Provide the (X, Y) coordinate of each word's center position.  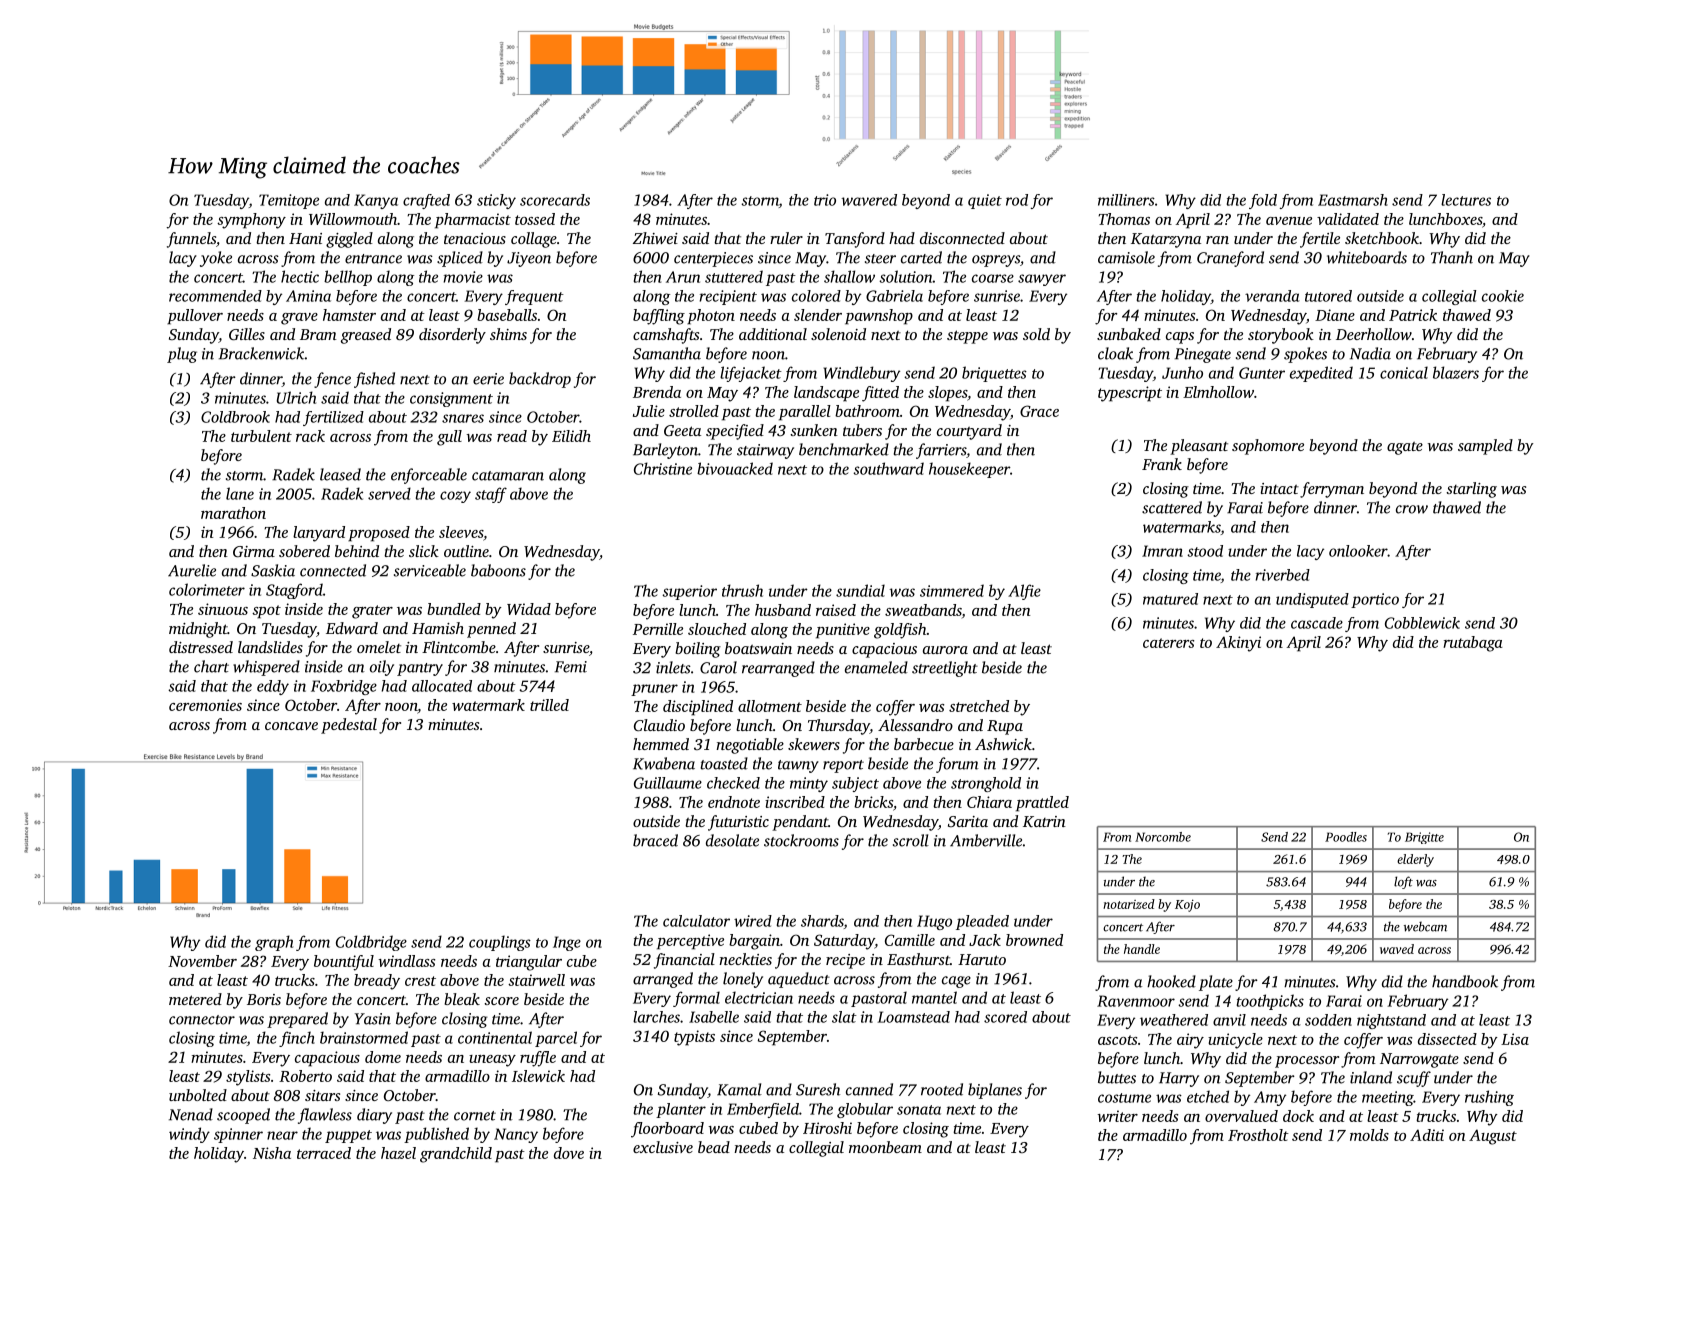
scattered (1172, 507)
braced (655, 840)
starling (1471, 490)
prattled (1042, 804)
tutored (1328, 296)
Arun (683, 277)
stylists (248, 1078)
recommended (215, 296)
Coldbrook (235, 417)
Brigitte (1424, 838)
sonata (919, 1110)
